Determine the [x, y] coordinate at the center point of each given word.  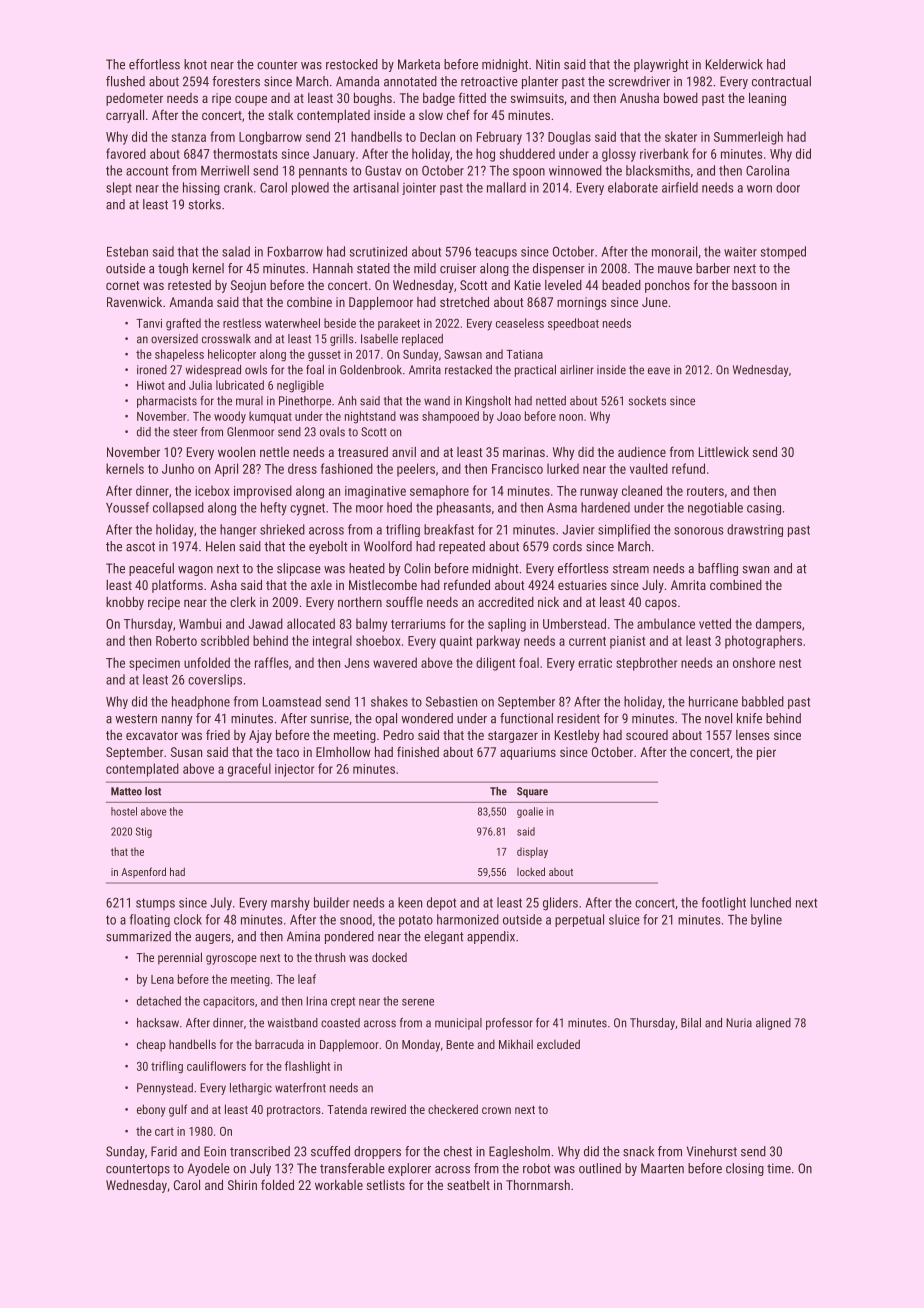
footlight [724, 904]
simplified [624, 530]
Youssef [127, 507]
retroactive [489, 81]
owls [256, 370]
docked [389, 957]
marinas [524, 452]
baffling [718, 569]
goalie [530, 812]
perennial [180, 958]
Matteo [126, 791]
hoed [399, 507]
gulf [178, 1110]
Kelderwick [734, 64]
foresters [236, 81]
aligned [773, 1024]
